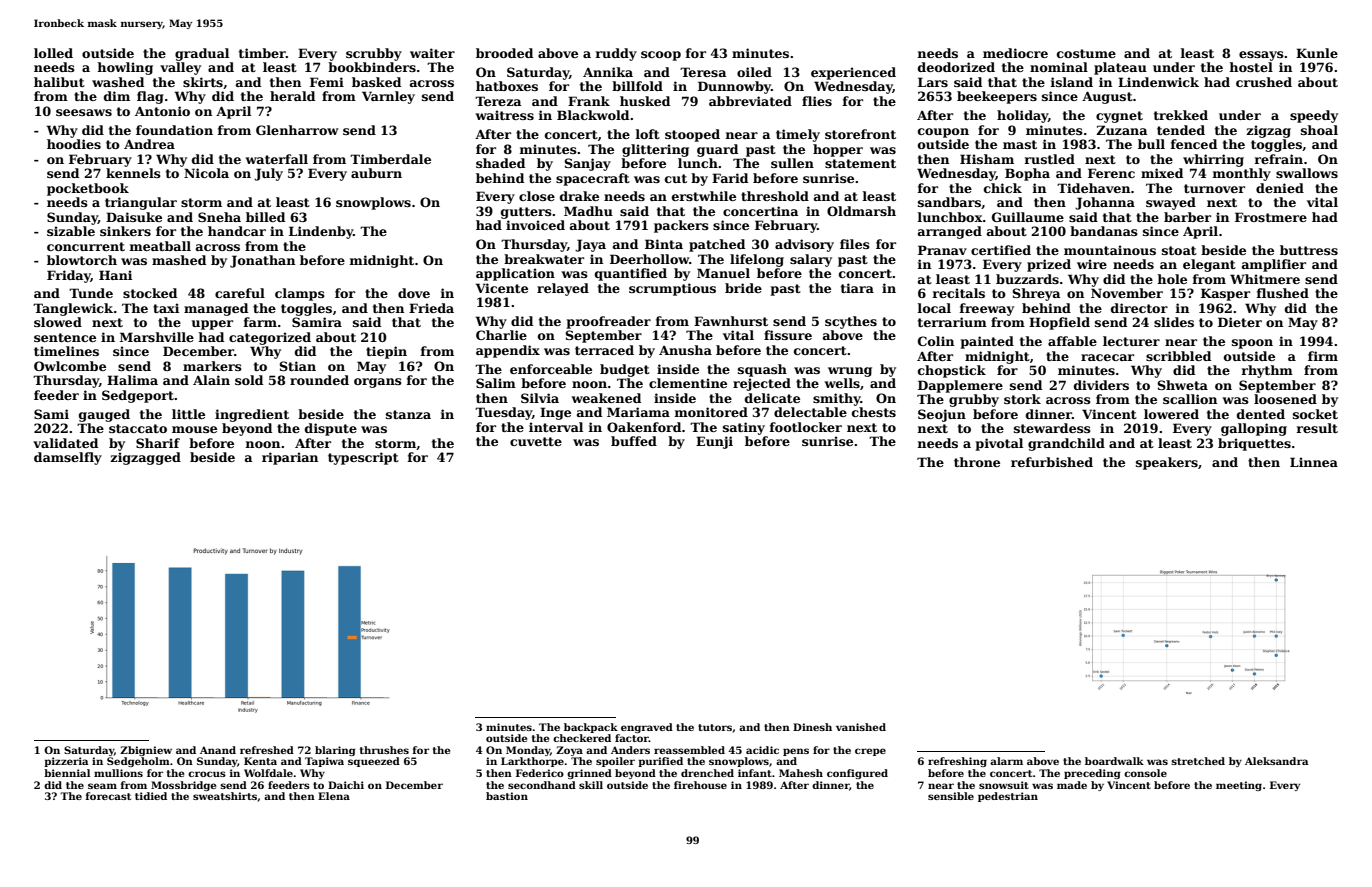 This screenshot has width=1372, height=887. Describe the element at coordinates (138, 428) in the screenshot. I see `staccato` at that location.
